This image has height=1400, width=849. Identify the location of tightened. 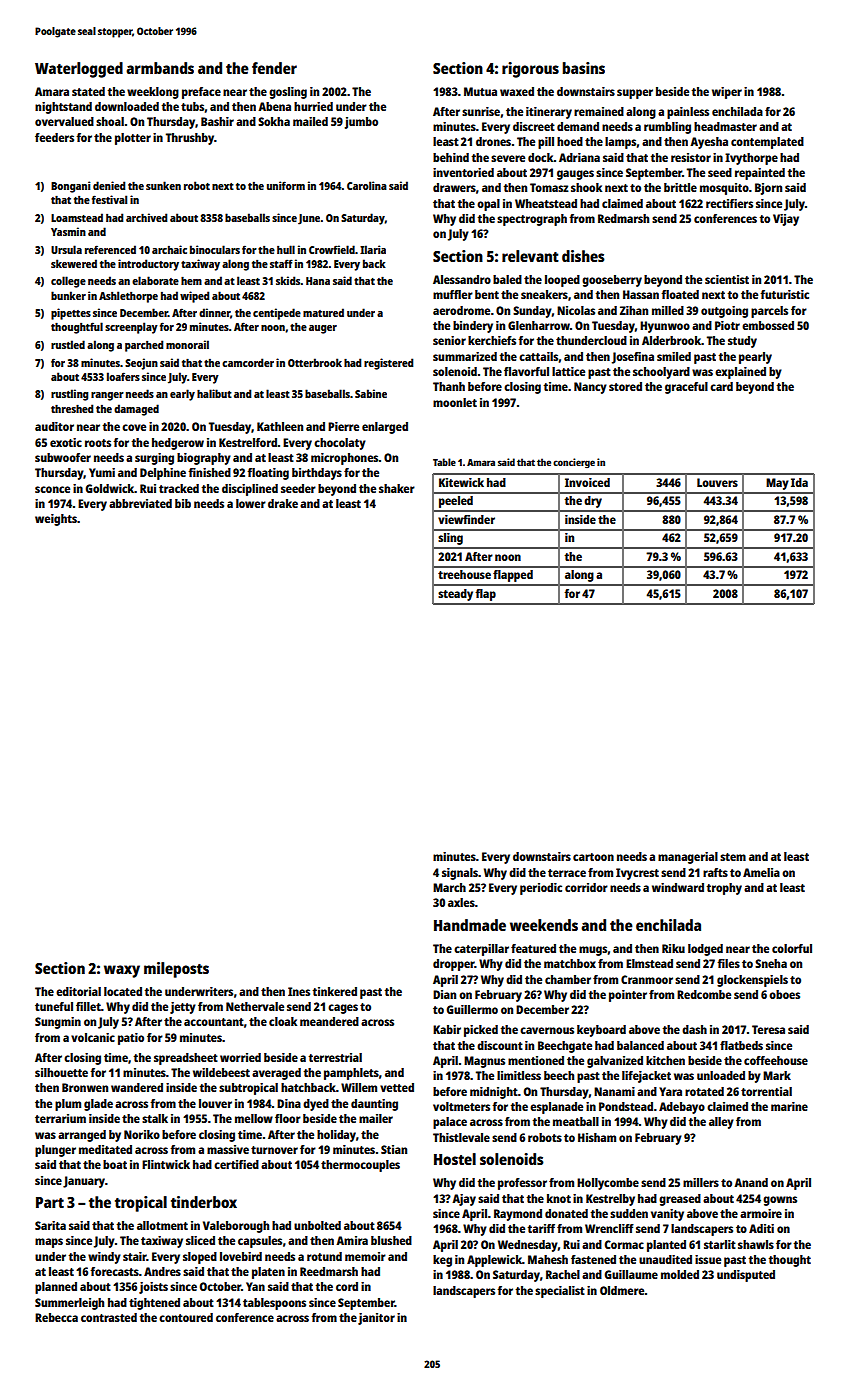
(154, 1304).
